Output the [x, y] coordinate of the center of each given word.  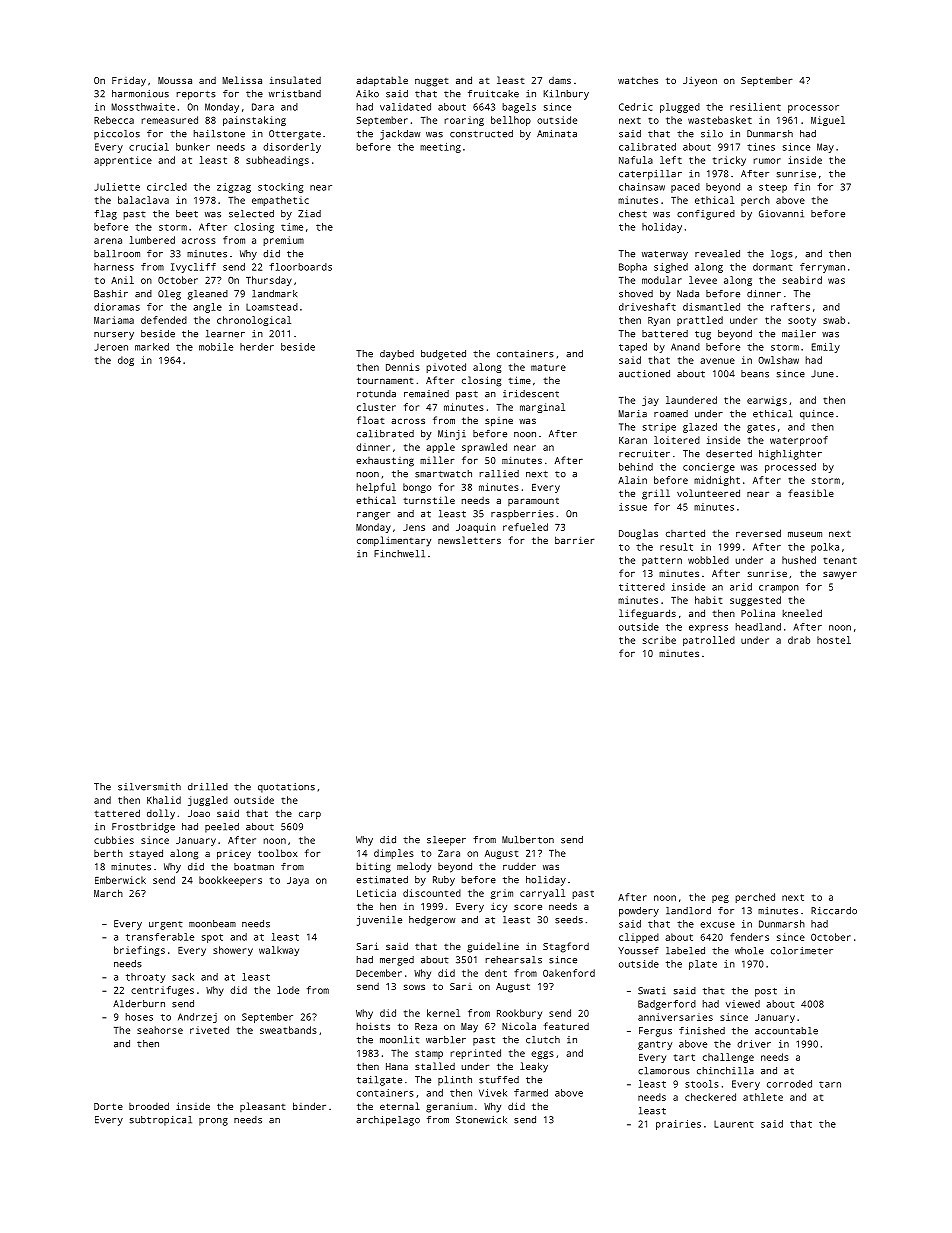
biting [373, 868]
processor [813, 109]
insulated [295, 80]
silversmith [149, 787]
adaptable [382, 81]
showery [233, 951]
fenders [749, 937]
